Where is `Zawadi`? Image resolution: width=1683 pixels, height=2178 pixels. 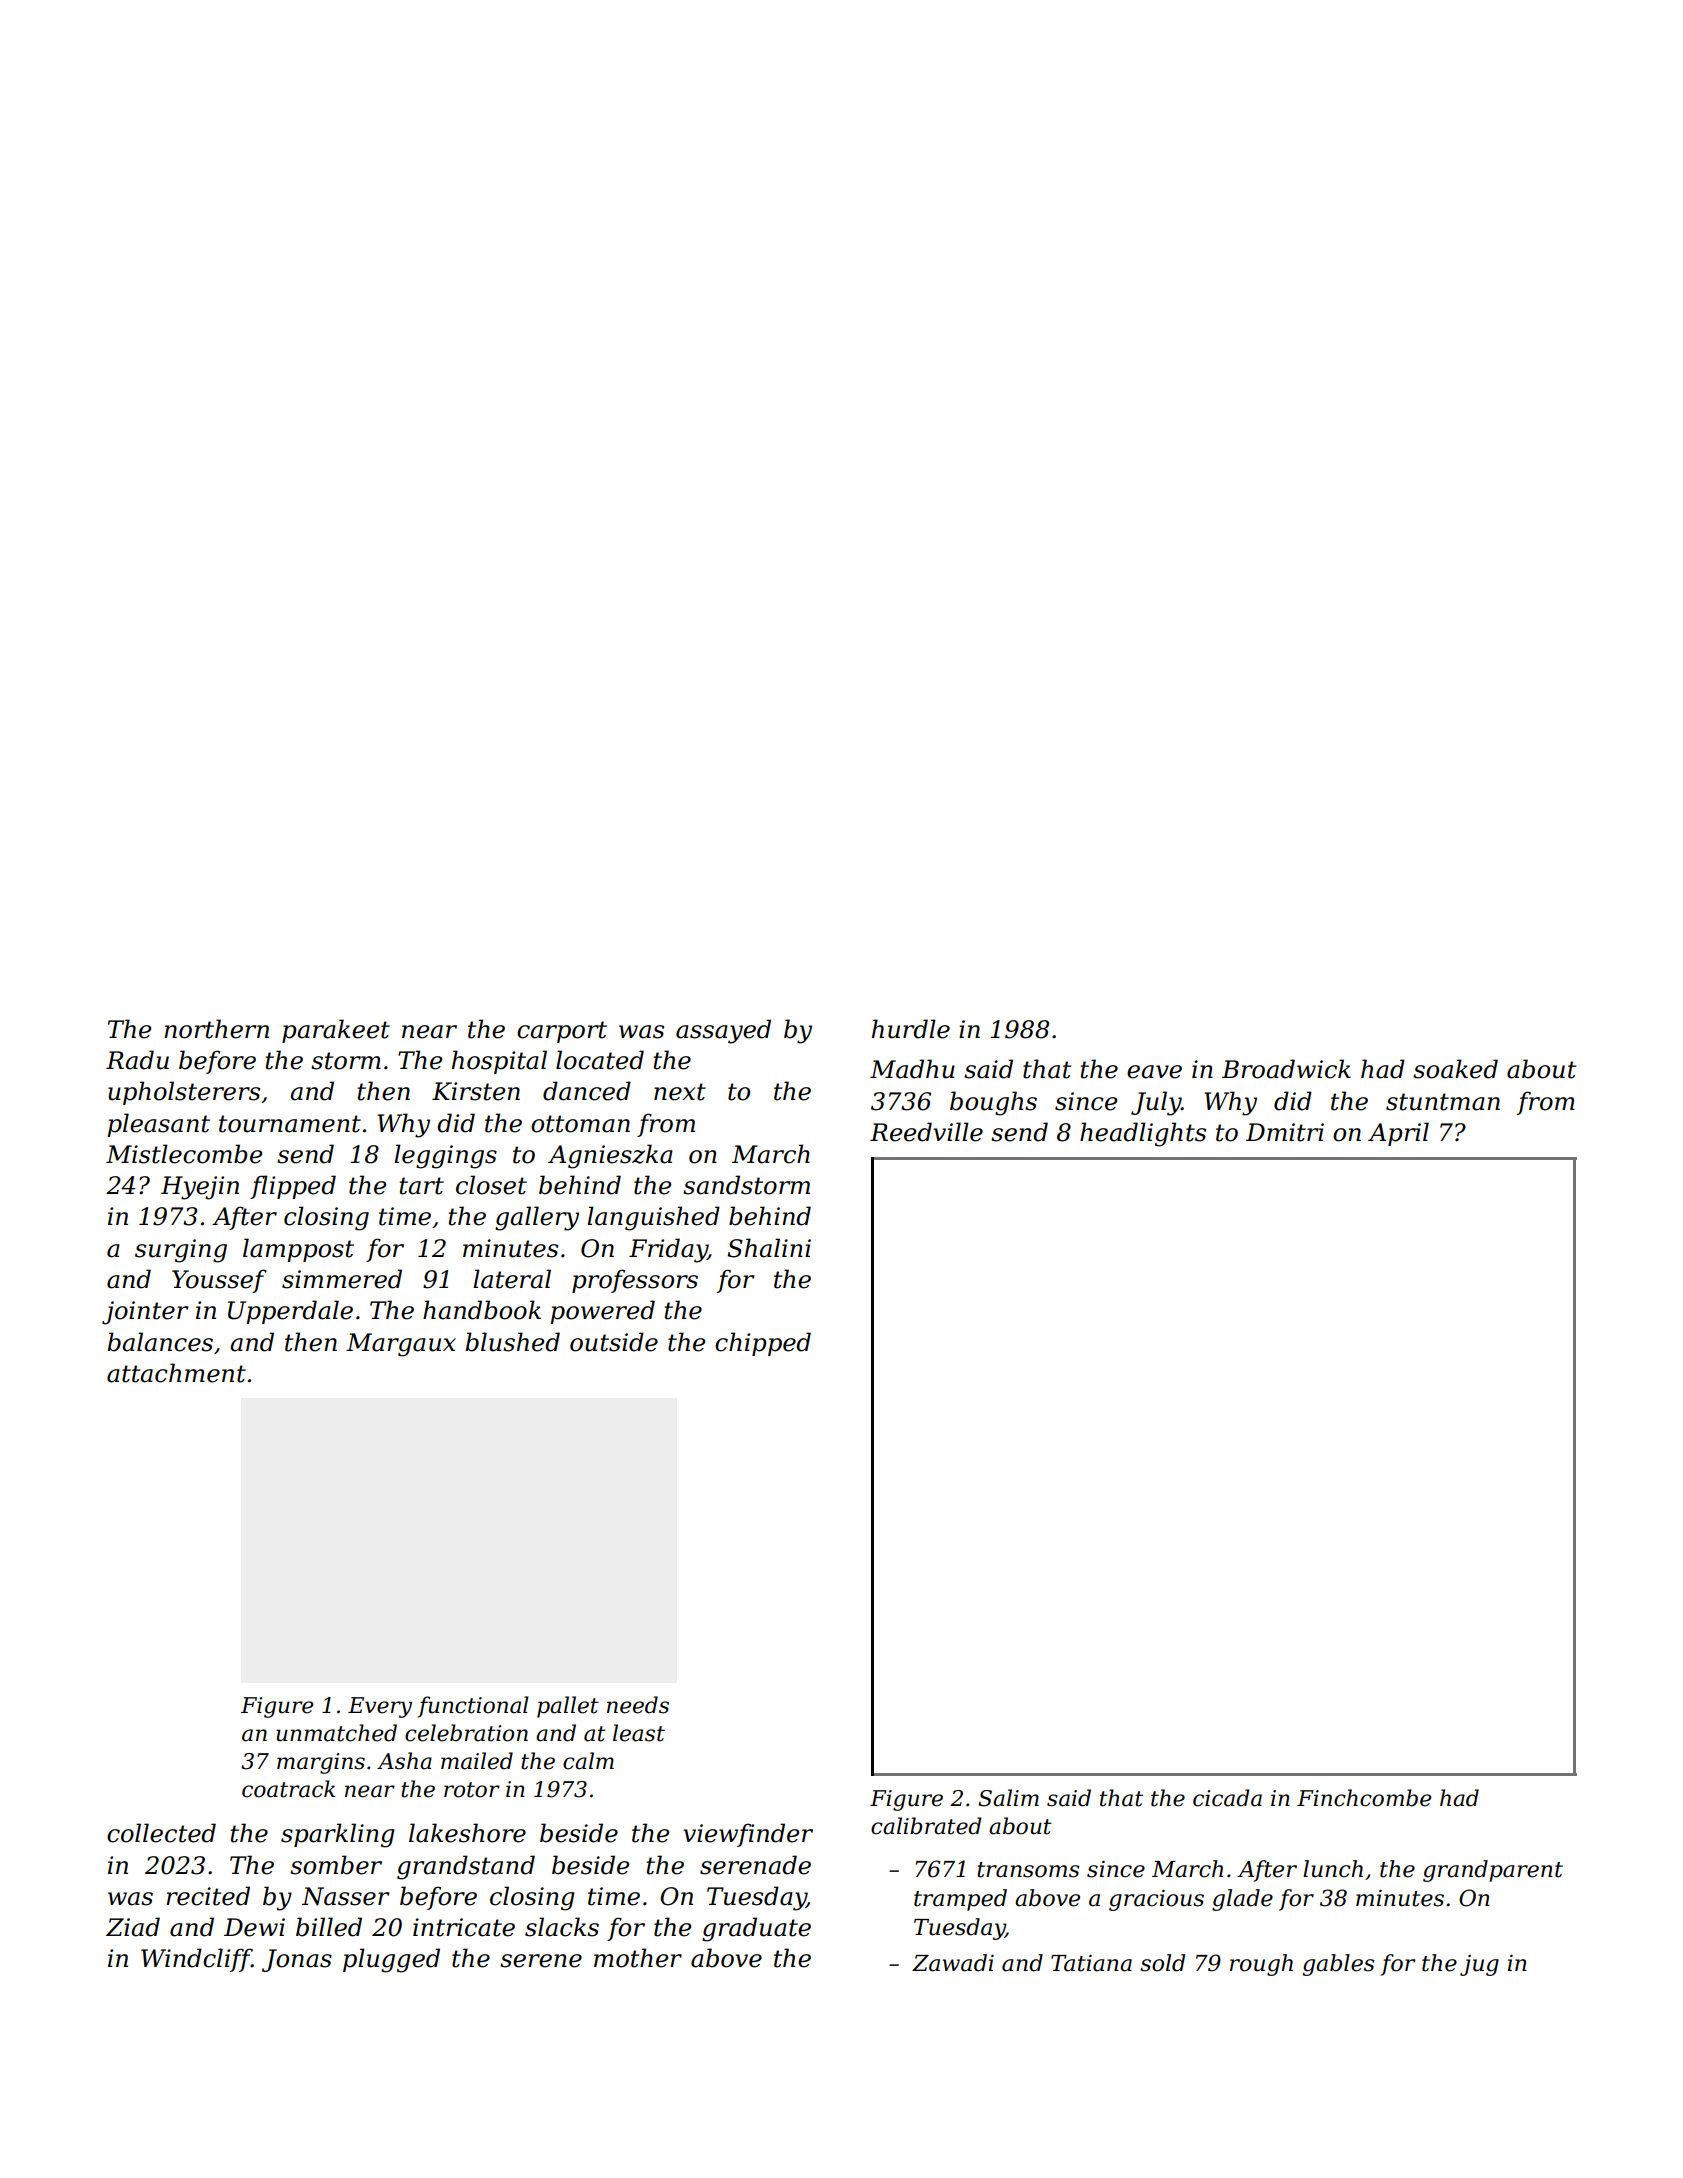
Zawadi is located at coordinates (953, 1963).
